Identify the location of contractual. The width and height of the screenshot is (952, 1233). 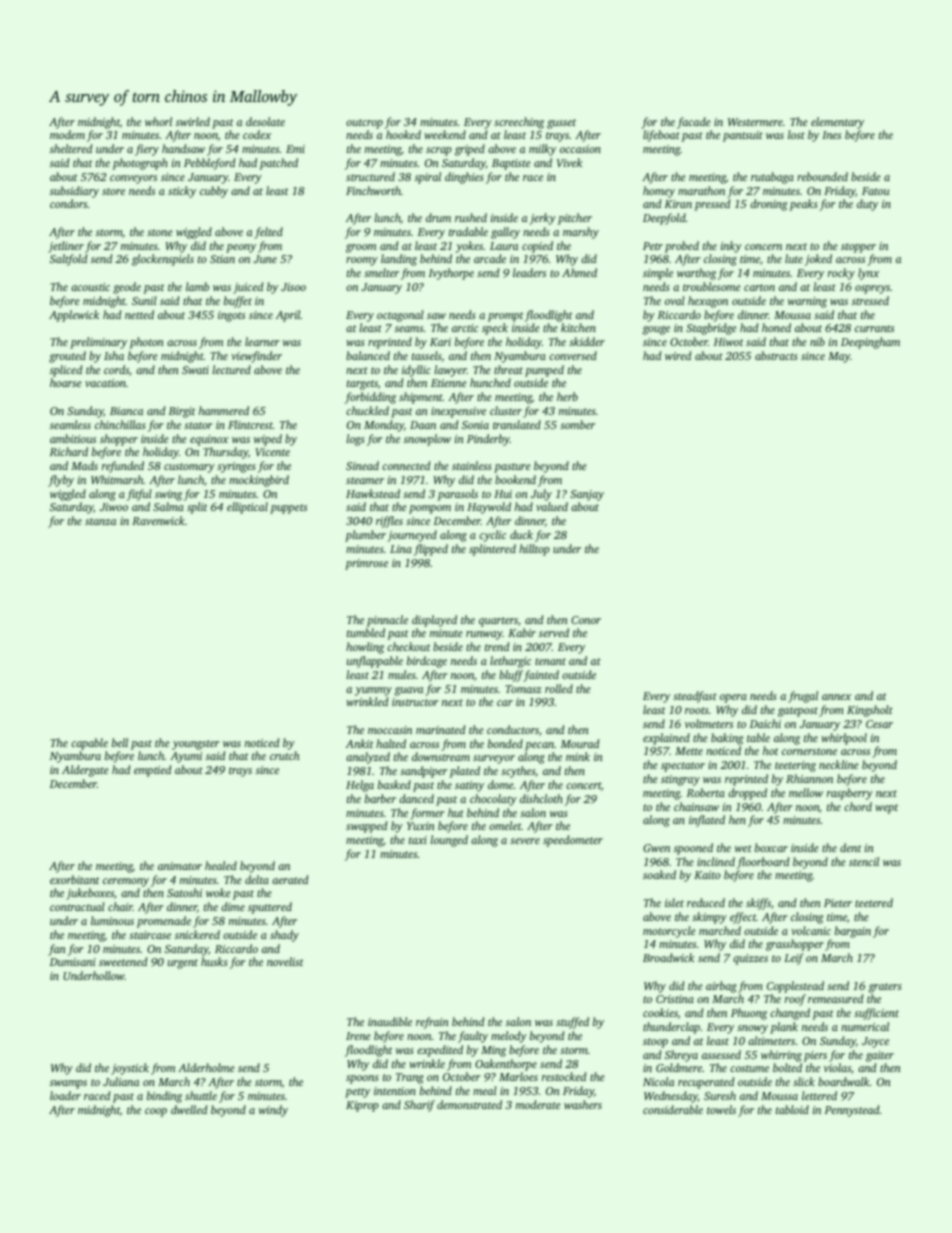
(77, 906).
